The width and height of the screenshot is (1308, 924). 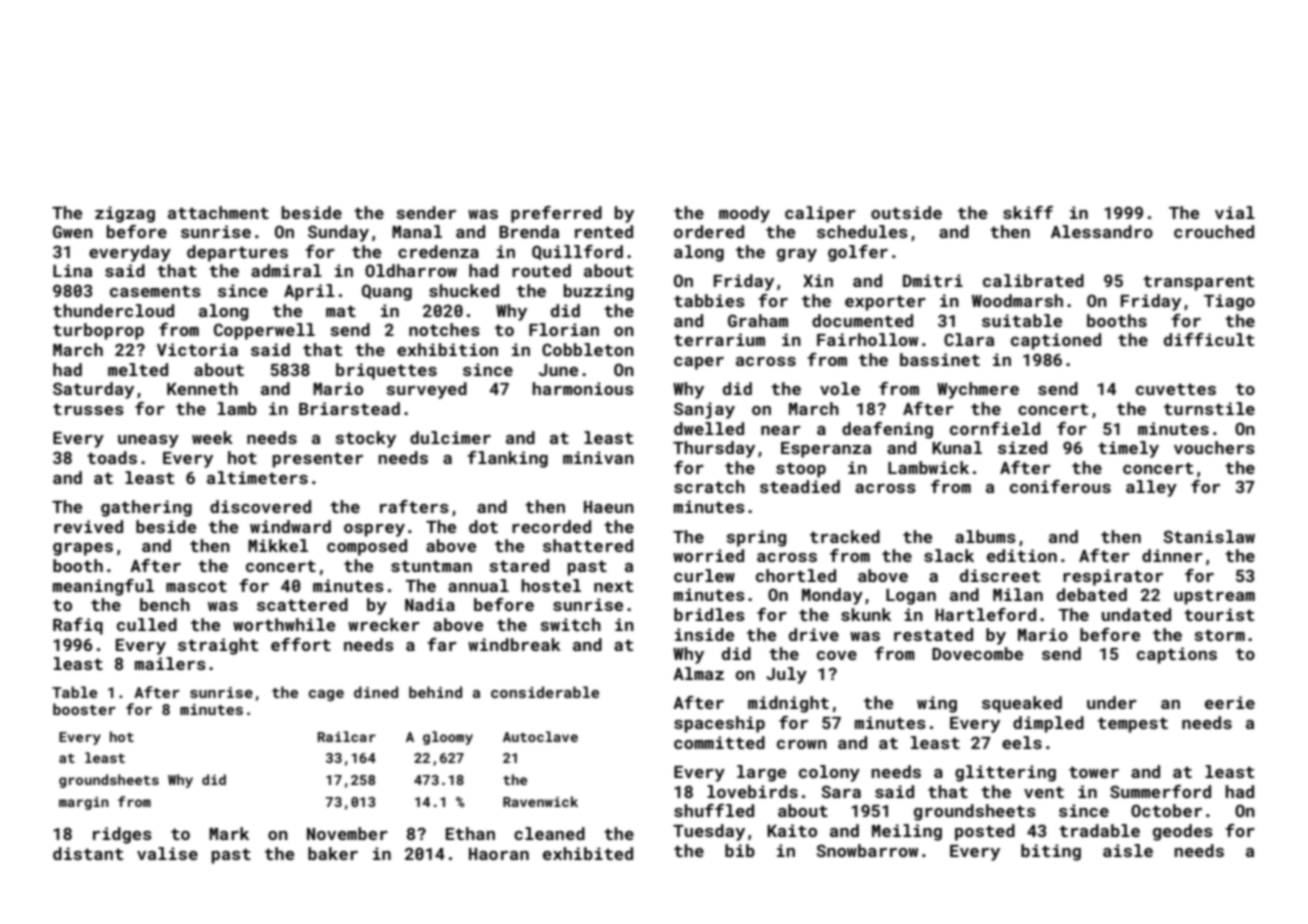 I want to click on slack, so click(x=949, y=555).
